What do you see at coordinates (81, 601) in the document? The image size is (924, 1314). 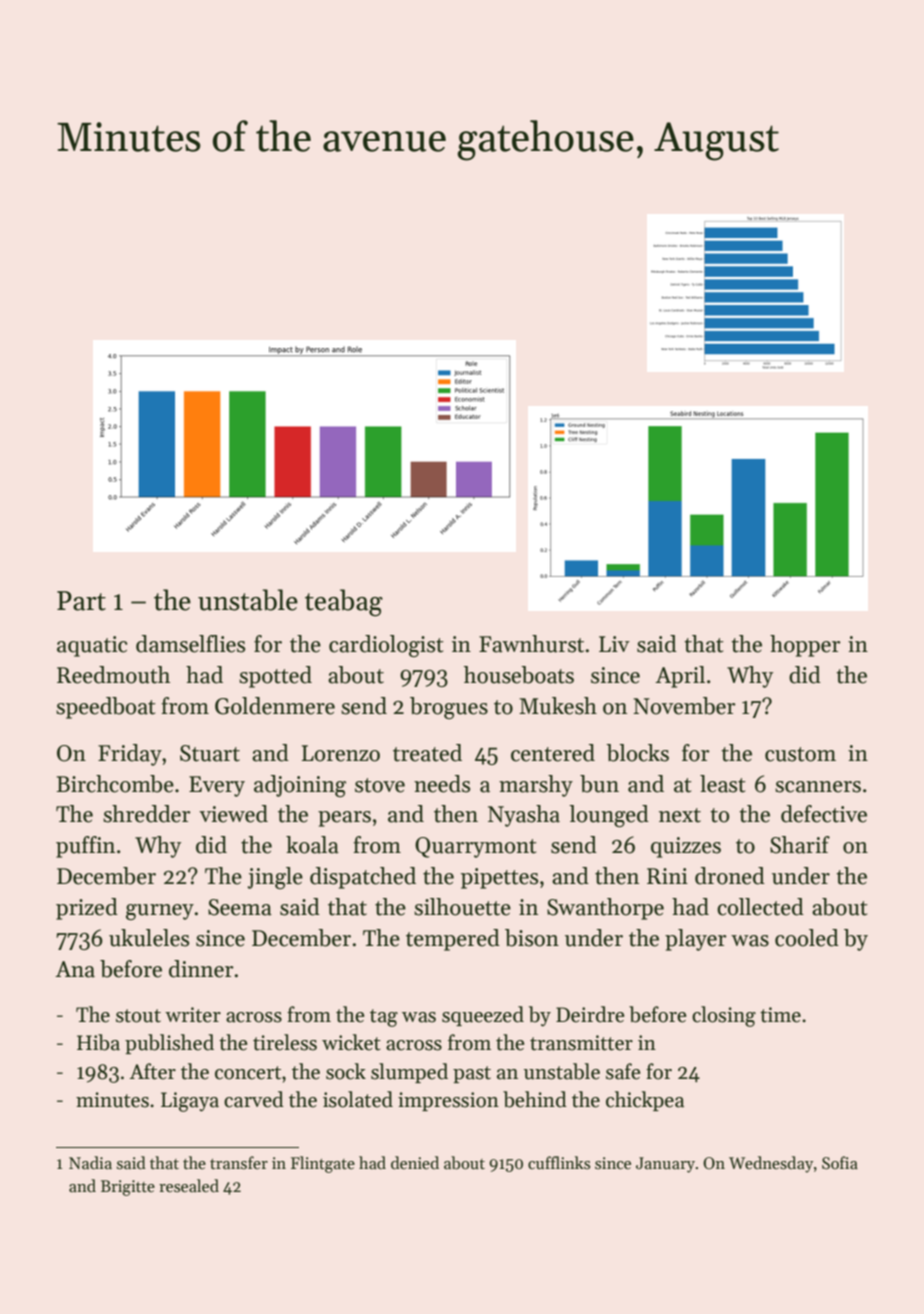 I see `Part` at bounding box center [81, 601].
